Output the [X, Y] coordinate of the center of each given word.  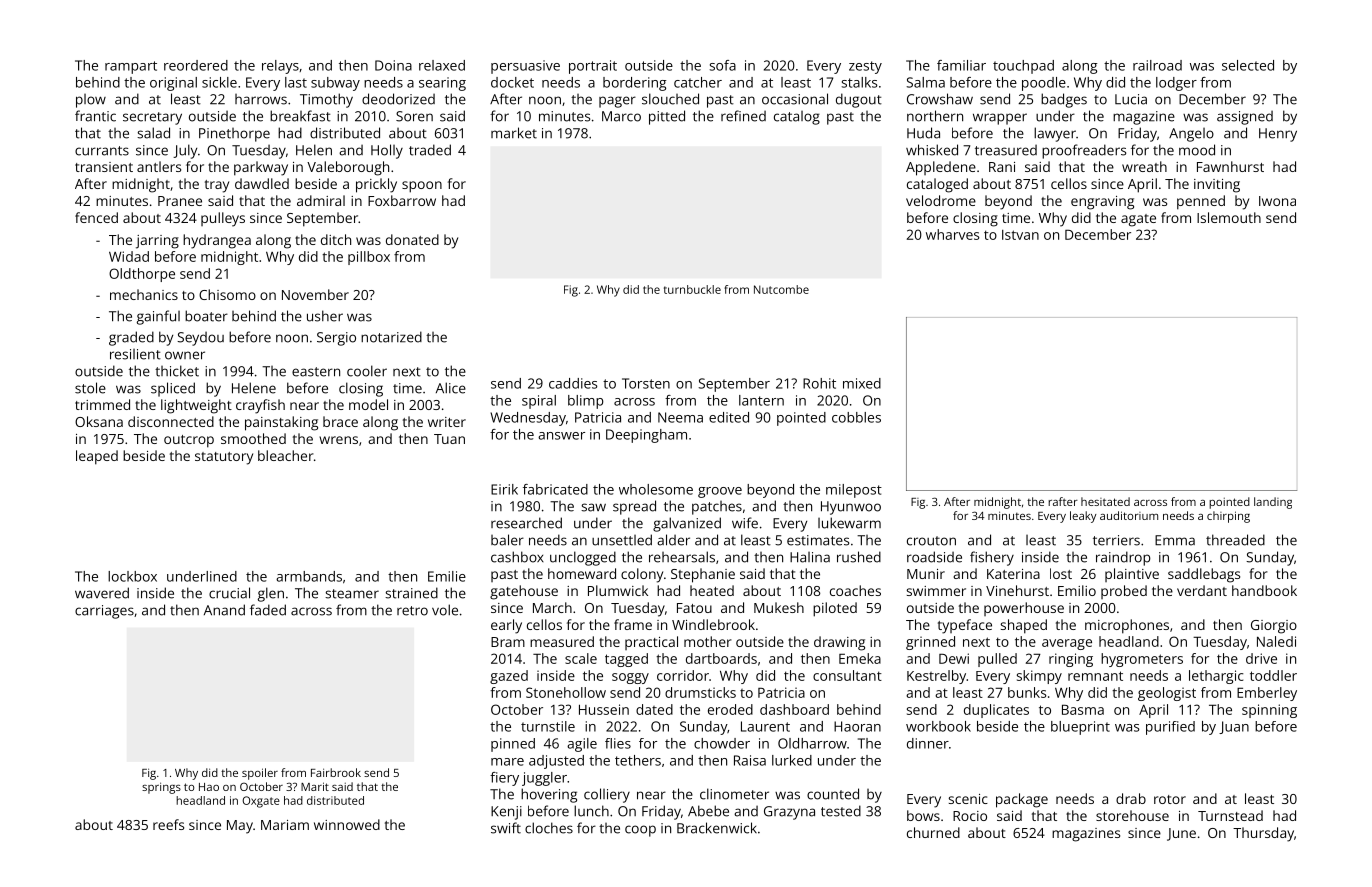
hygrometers [1142, 660]
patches [717, 508]
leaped [97, 457]
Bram [508, 642]
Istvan [1020, 235]
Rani [1002, 167]
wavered [102, 593]
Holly [387, 151]
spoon [422, 187]
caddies [573, 383]
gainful [158, 317]
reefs [168, 824]
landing [1273, 503]
